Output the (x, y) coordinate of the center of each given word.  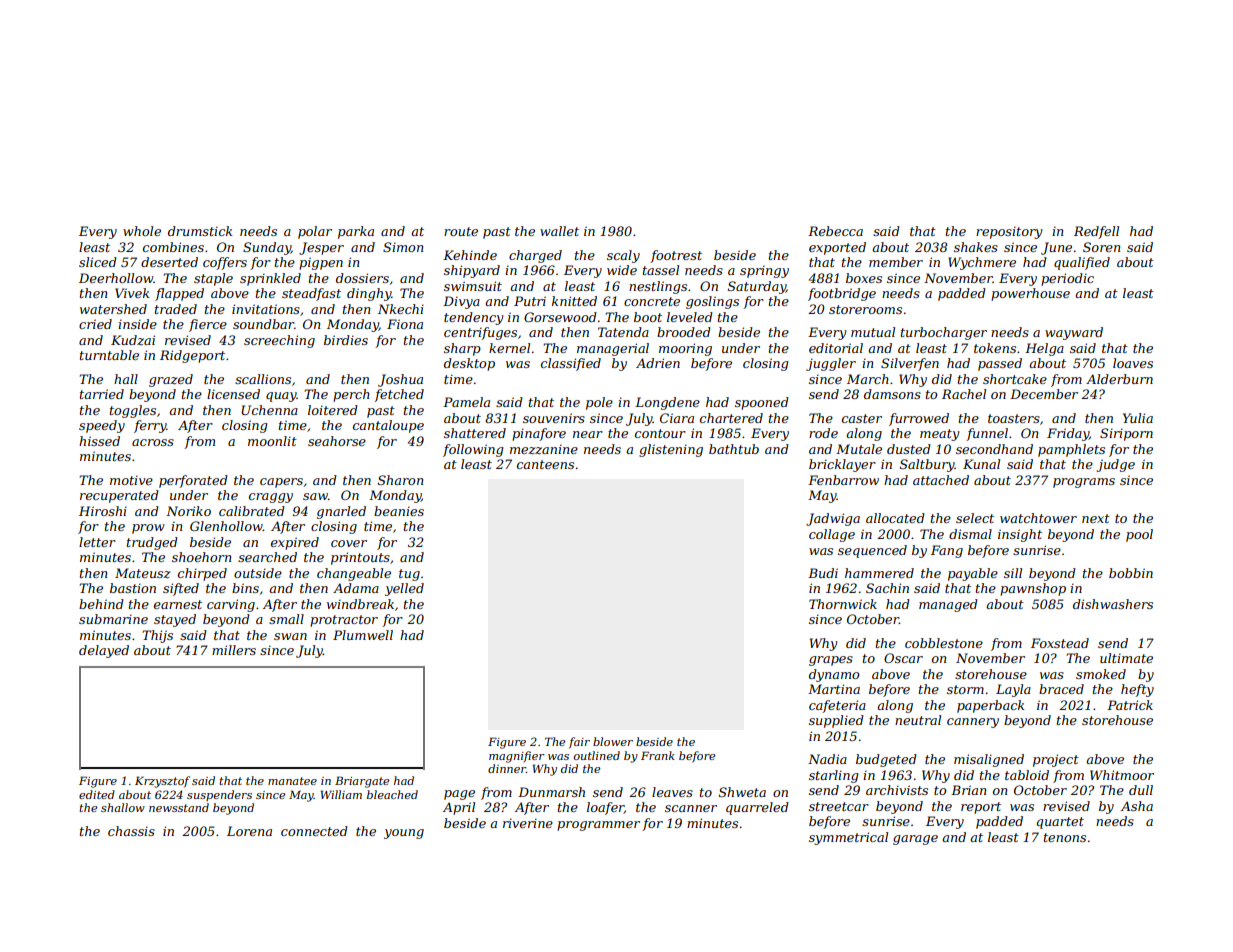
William (341, 794)
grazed (171, 380)
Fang (947, 551)
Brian (968, 790)
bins (245, 588)
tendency (474, 318)
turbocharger (944, 333)
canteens (545, 464)
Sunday (267, 248)
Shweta (742, 792)
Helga (1044, 349)
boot (648, 317)
